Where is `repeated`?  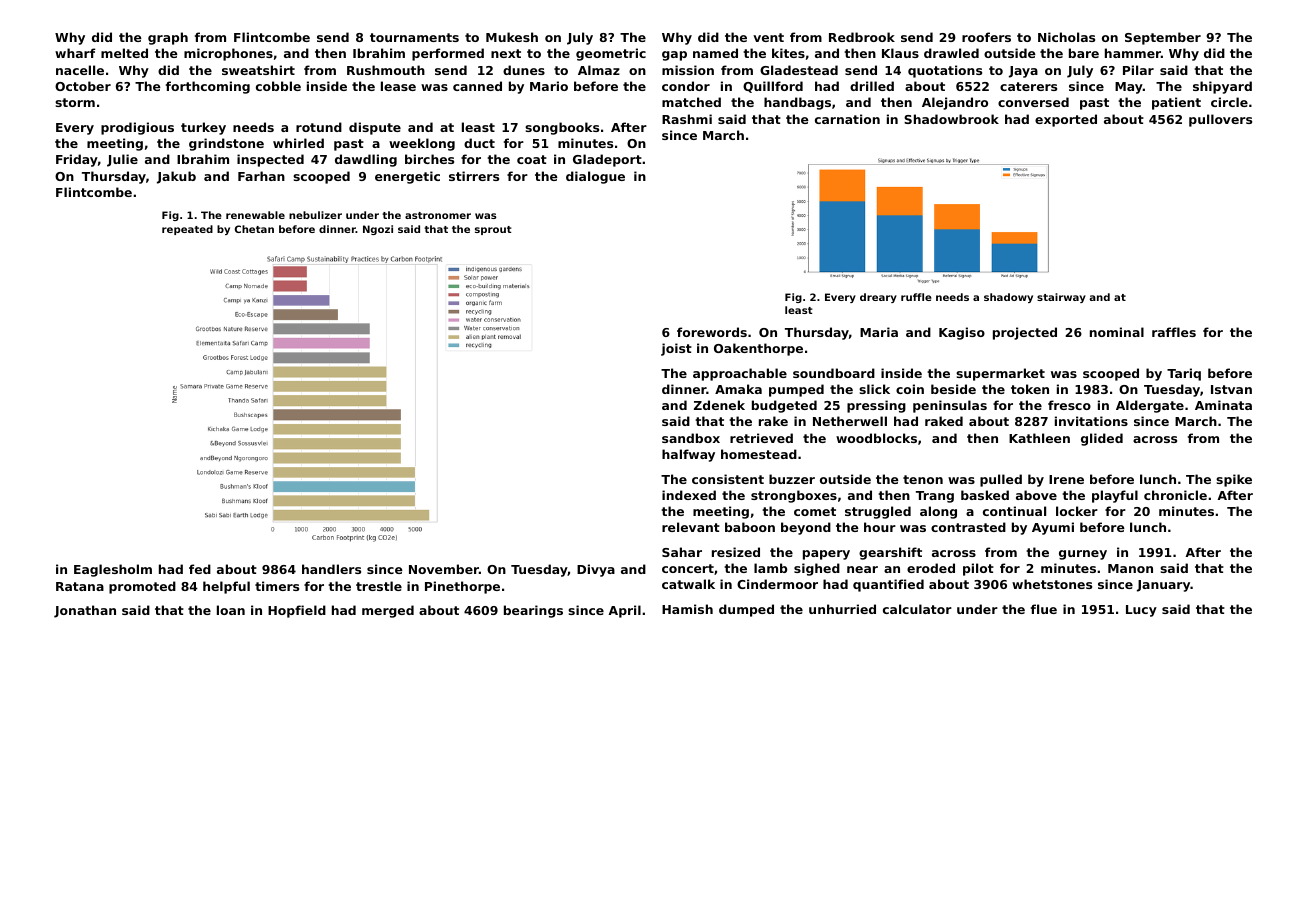 repeated is located at coordinates (187, 230).
